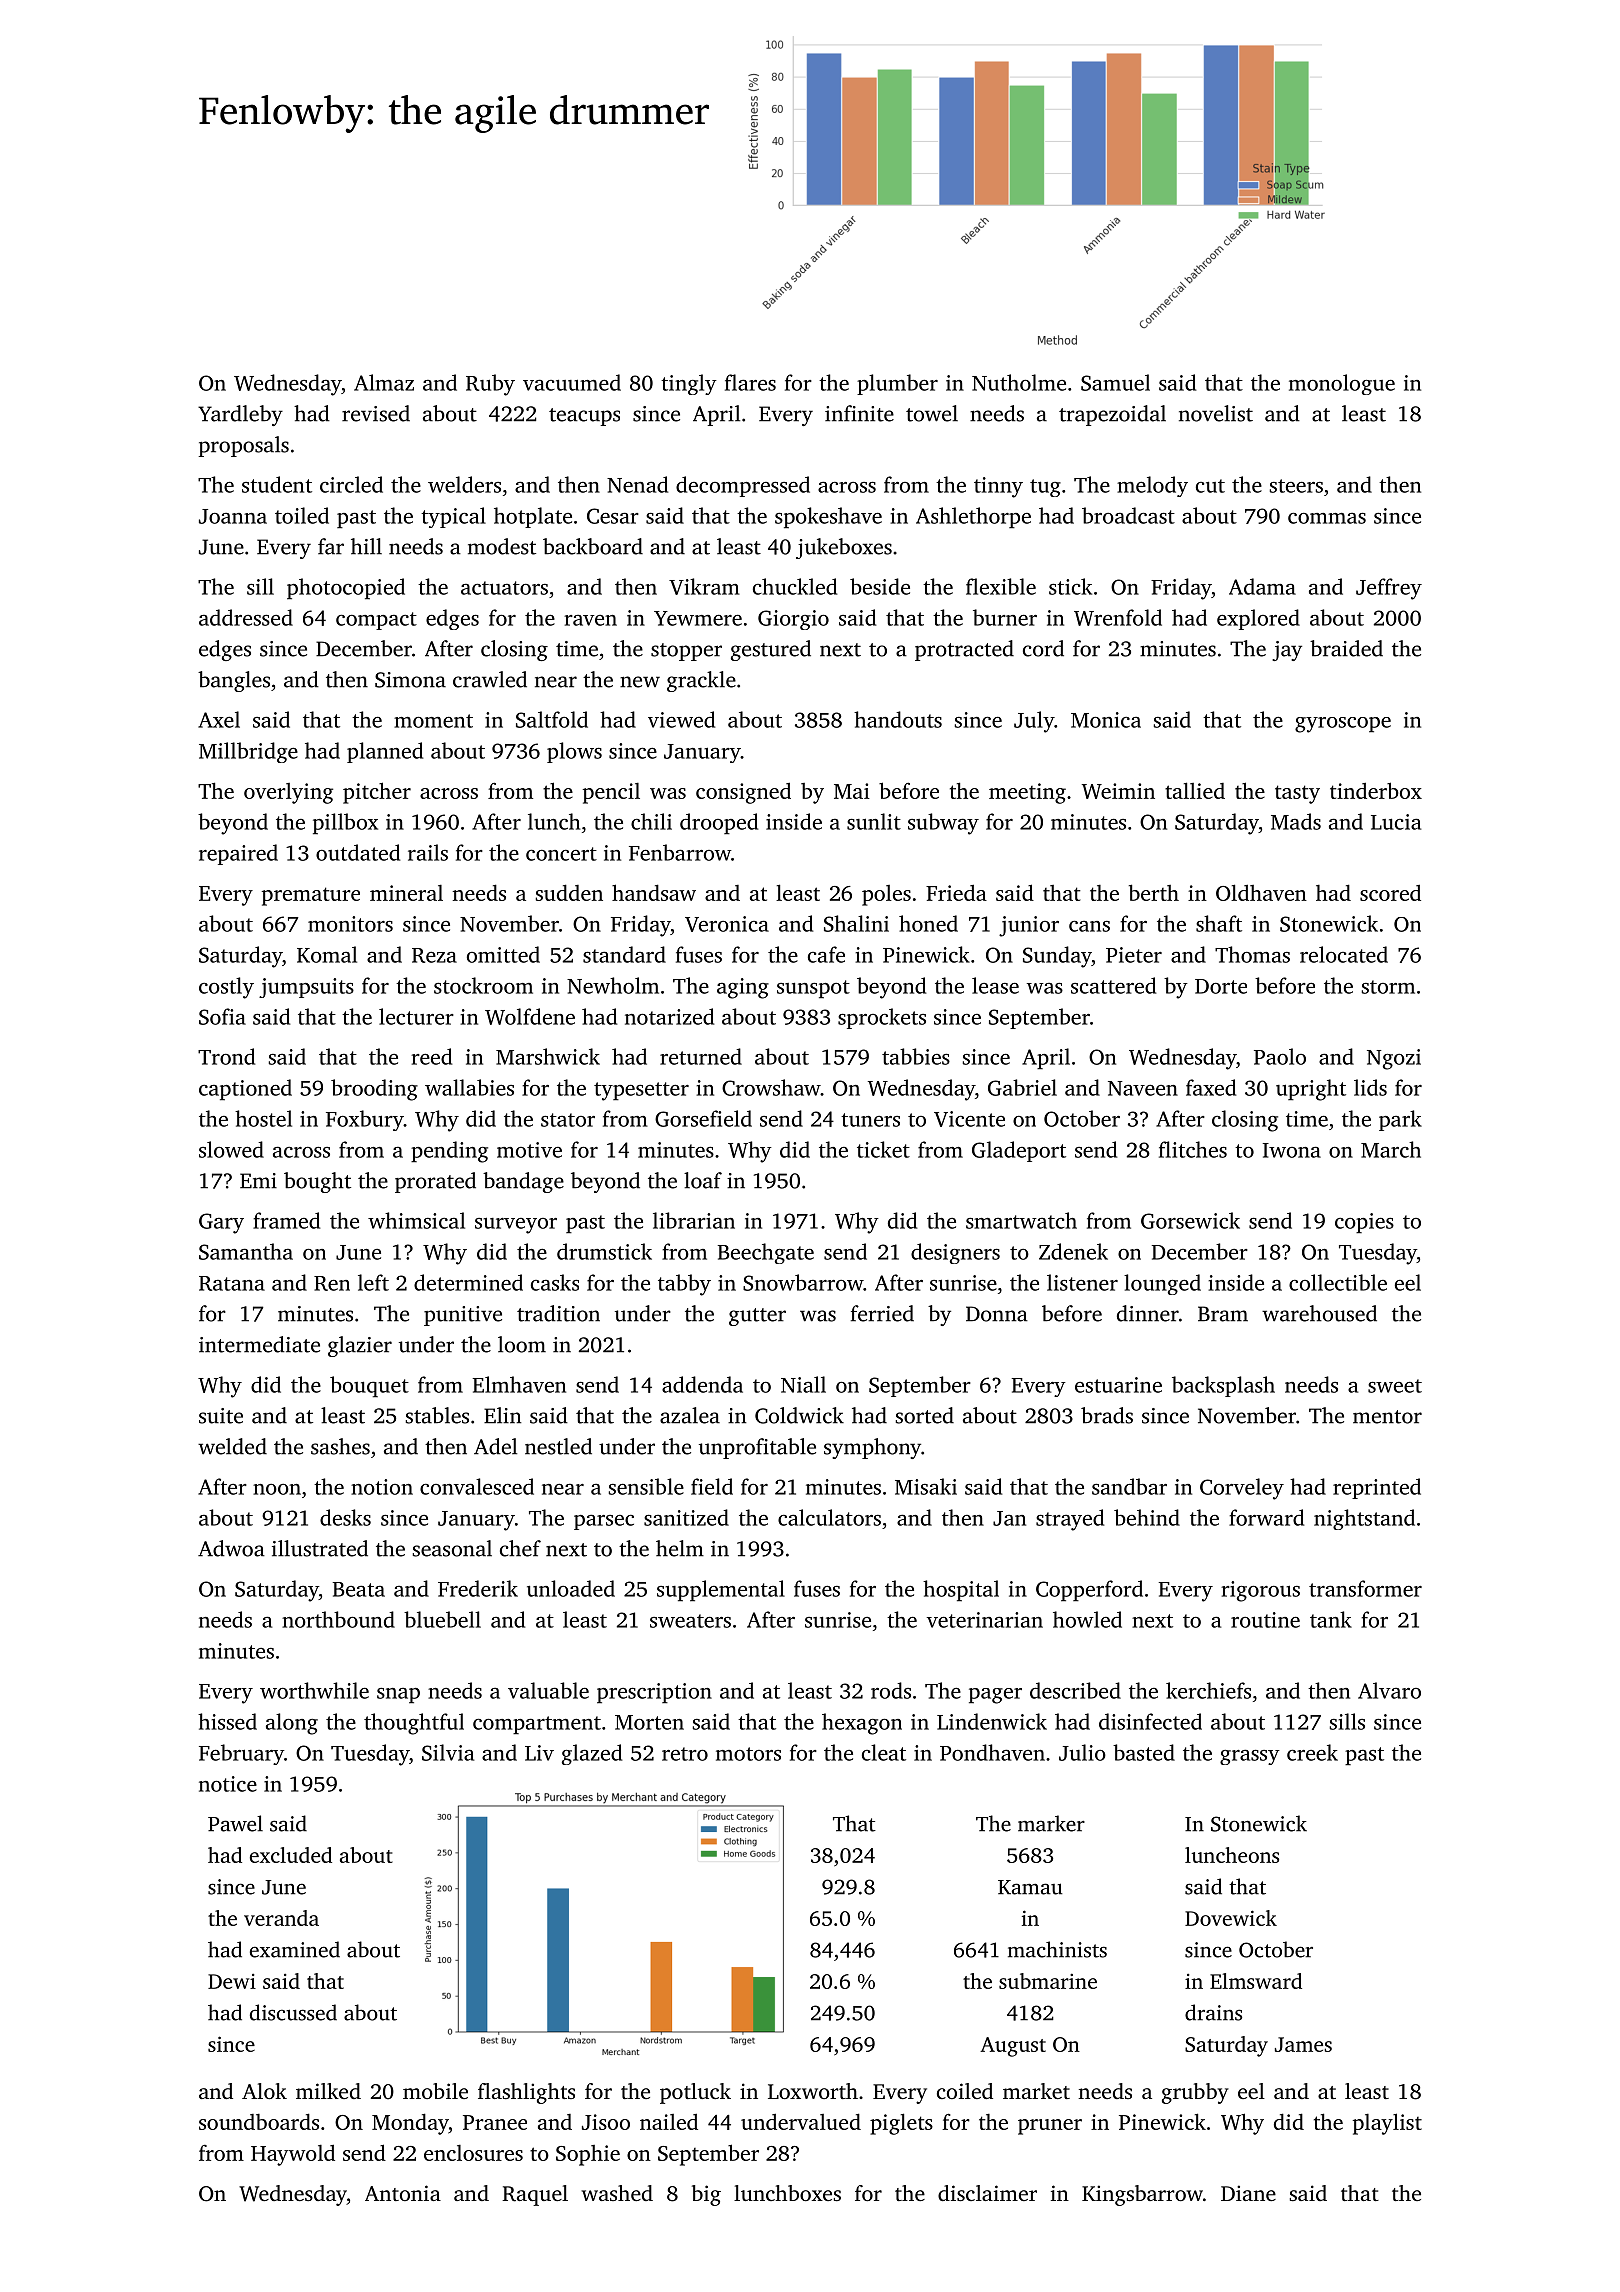 Image resolution: width=1620 pixels, height=2292 pixels. I want to click on tingly, so click(689, 384).
